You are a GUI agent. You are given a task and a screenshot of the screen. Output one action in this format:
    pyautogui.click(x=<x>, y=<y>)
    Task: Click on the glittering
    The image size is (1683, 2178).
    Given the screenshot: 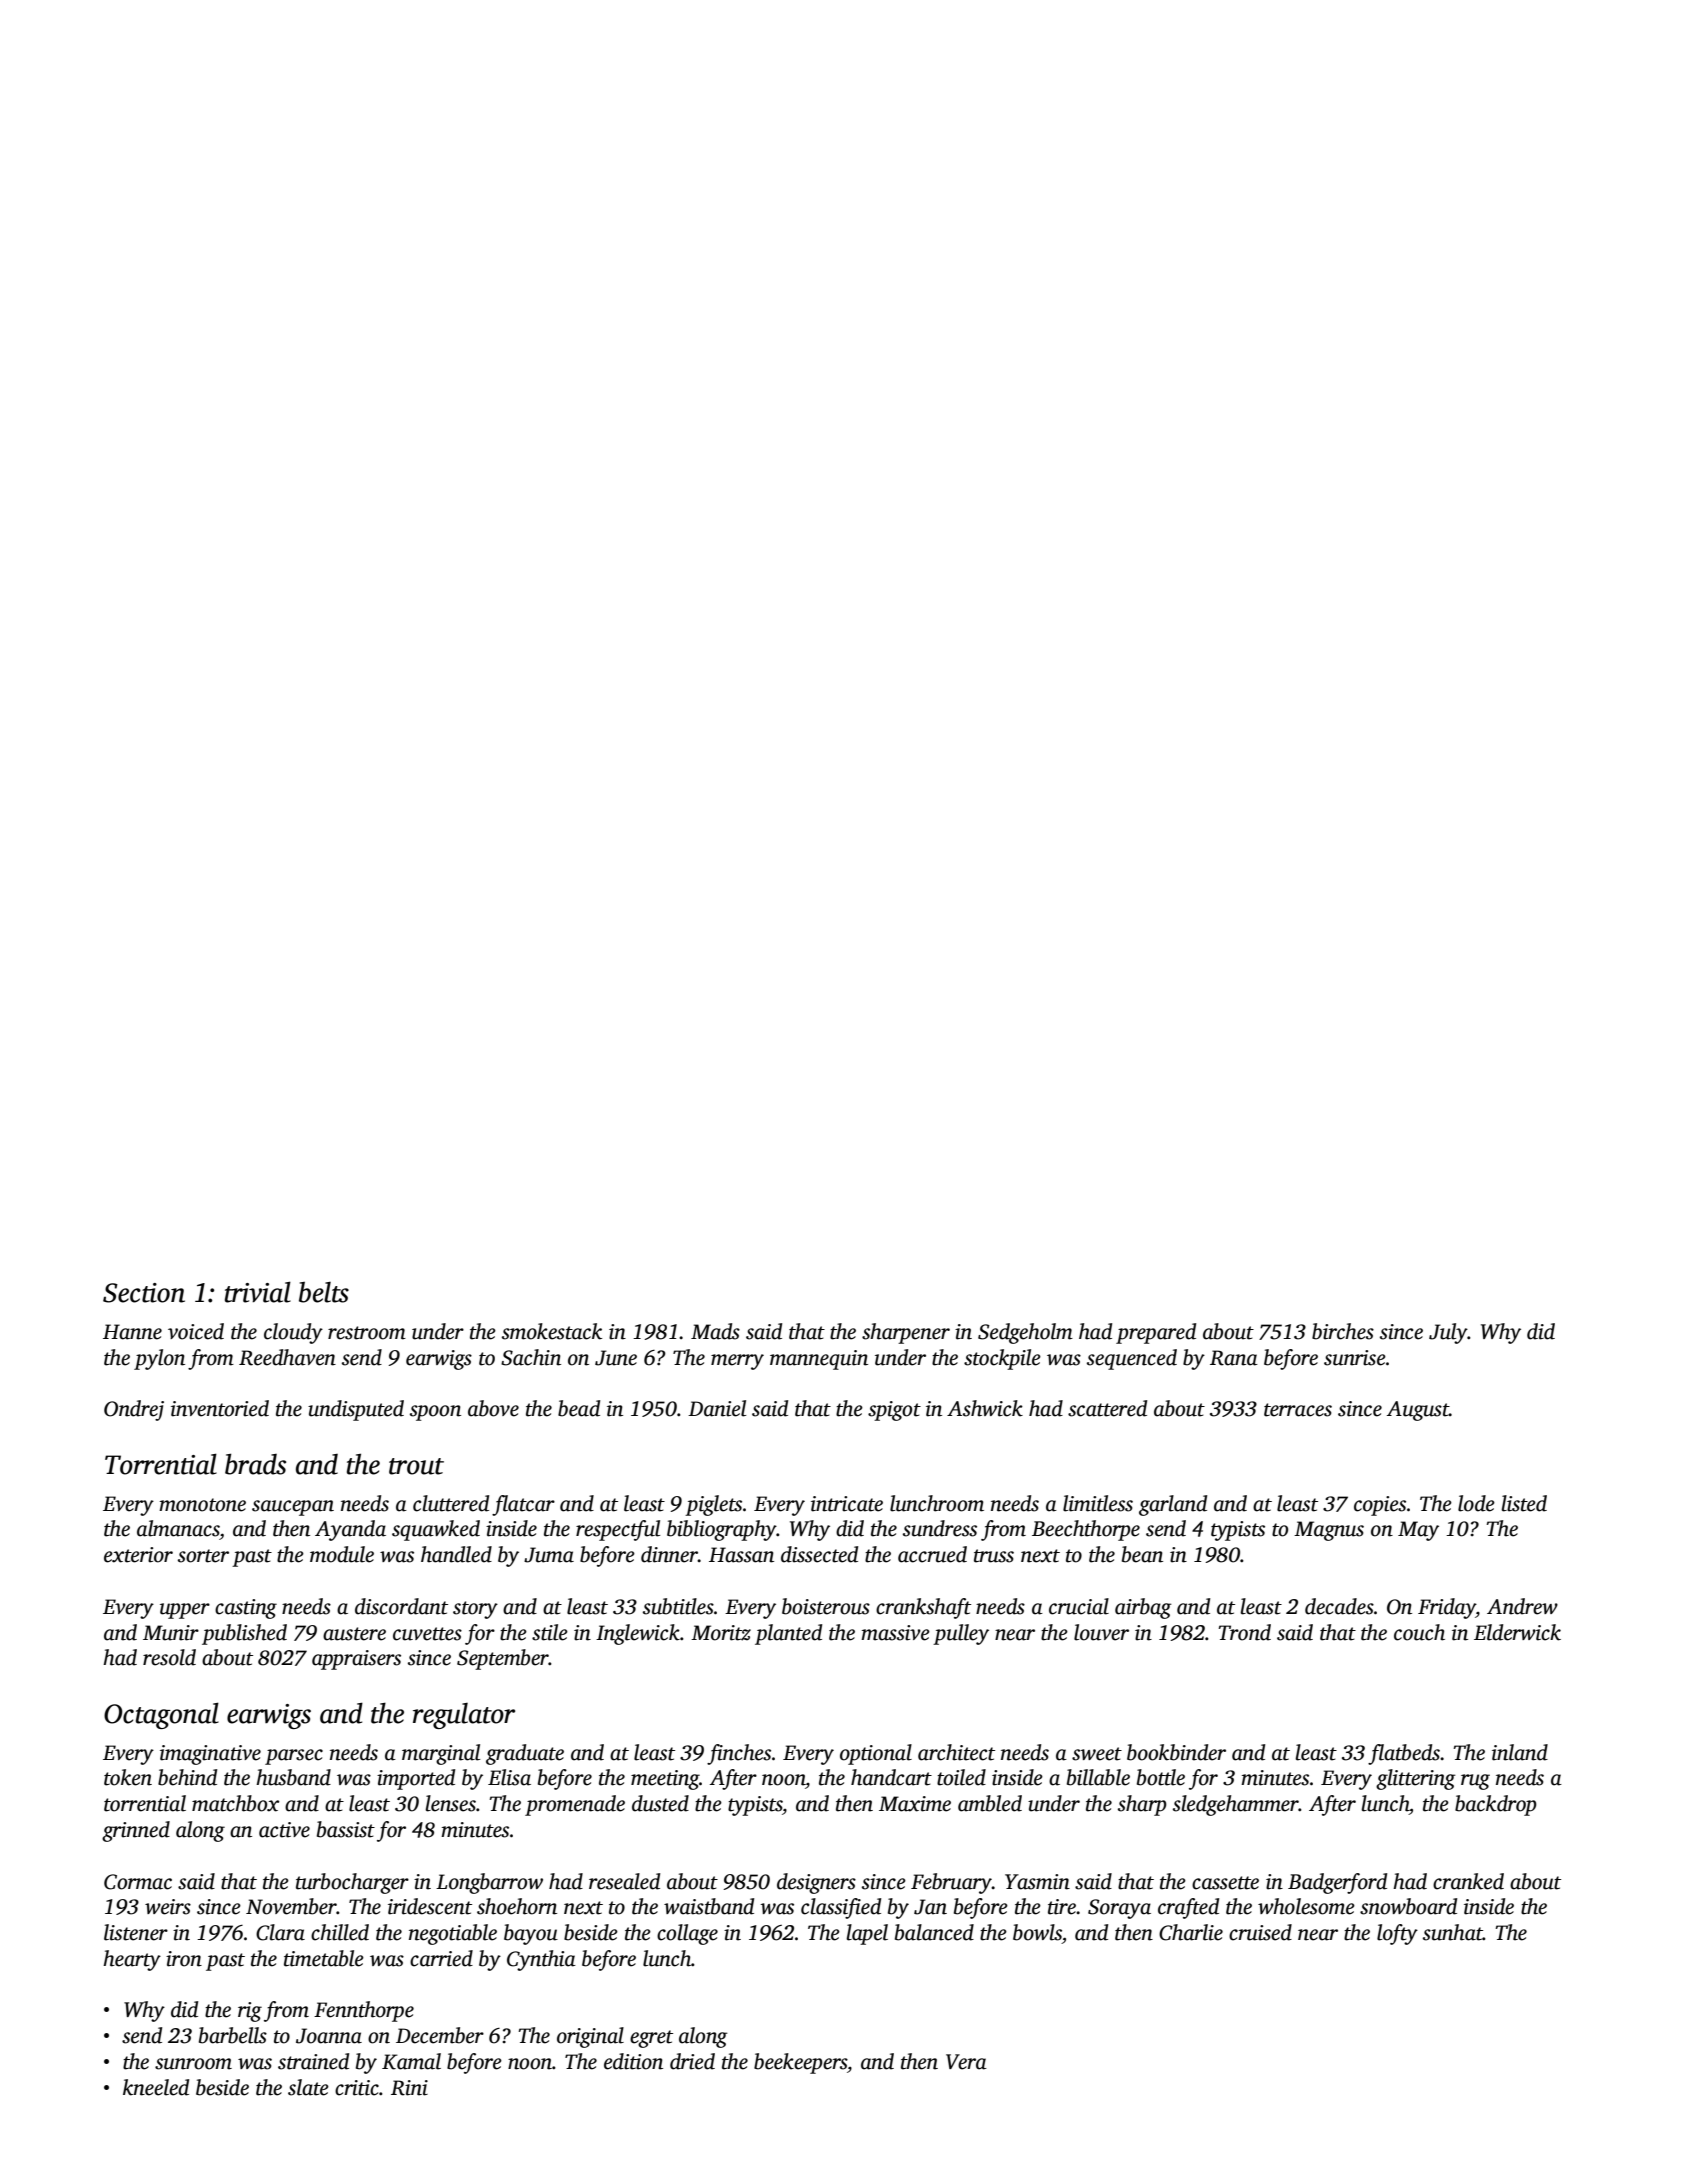 What is the action you would take?
    pyautogui.click(x=1416, y=1779)
